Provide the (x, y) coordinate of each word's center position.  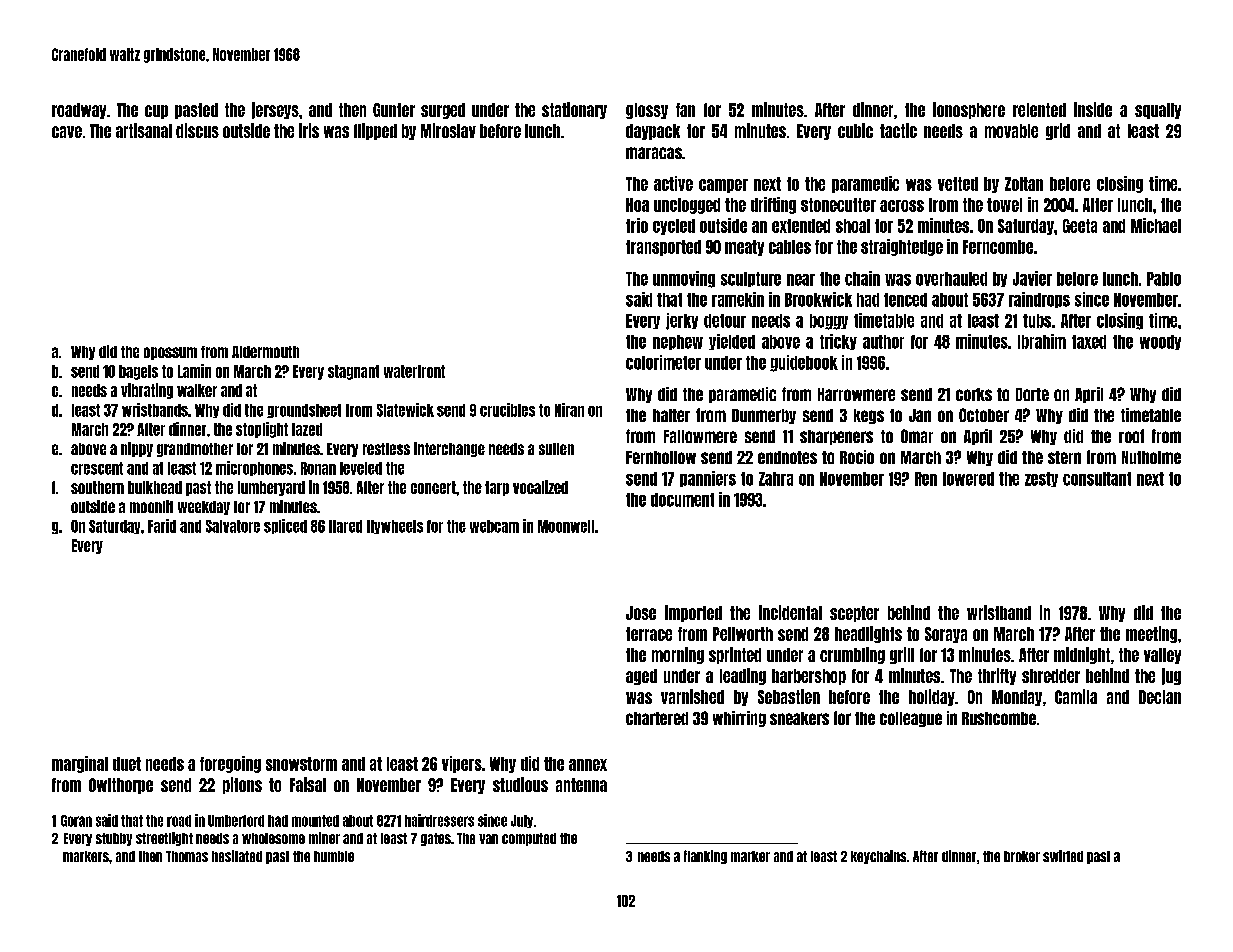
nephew (678, 342)
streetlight (164, 839)
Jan (920, 415)
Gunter (394, 110)
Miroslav (448, 130)
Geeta (1080, 226)
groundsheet (304, 411)
